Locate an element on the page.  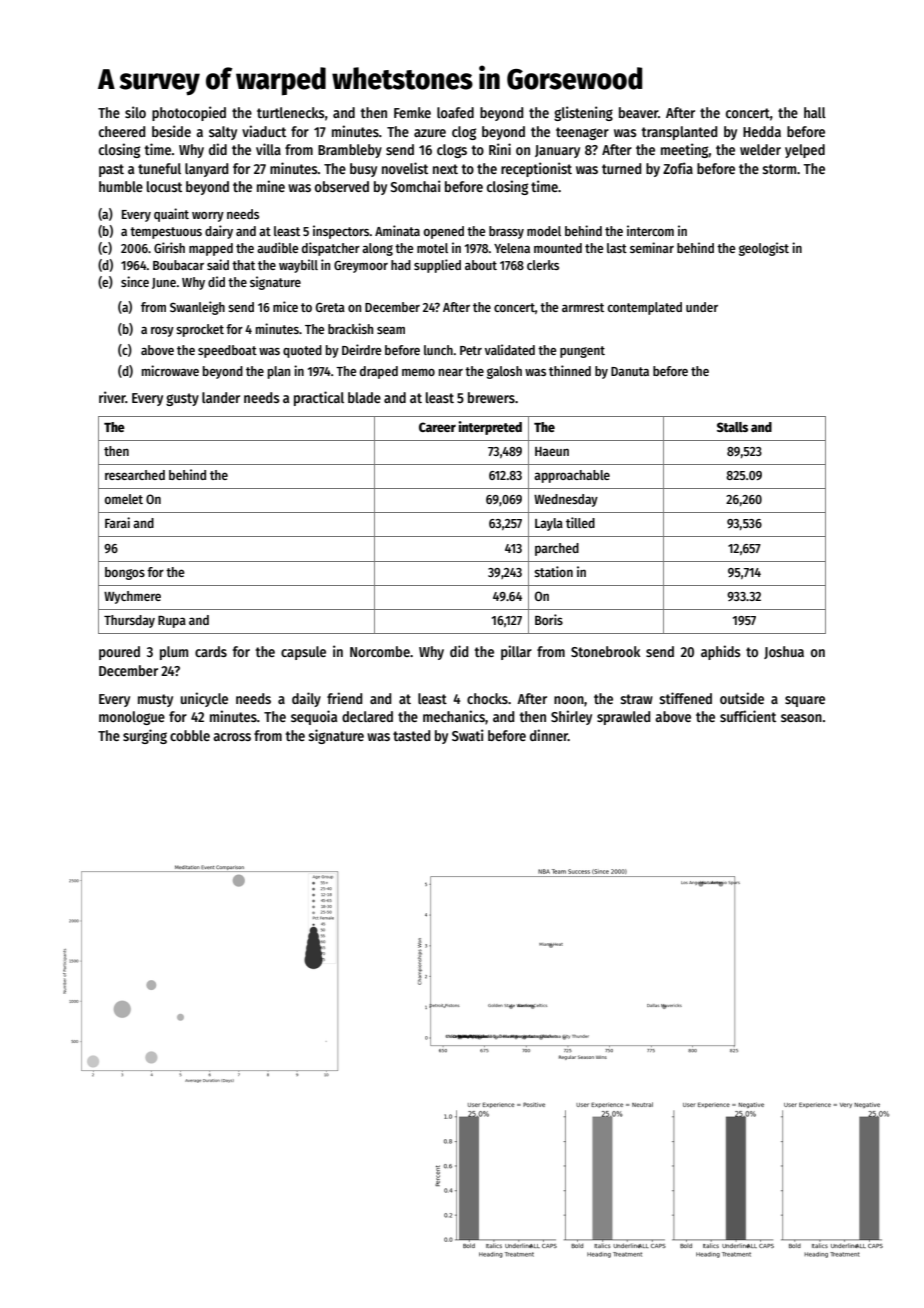
contemplated is located at coordinates (645, 308).
